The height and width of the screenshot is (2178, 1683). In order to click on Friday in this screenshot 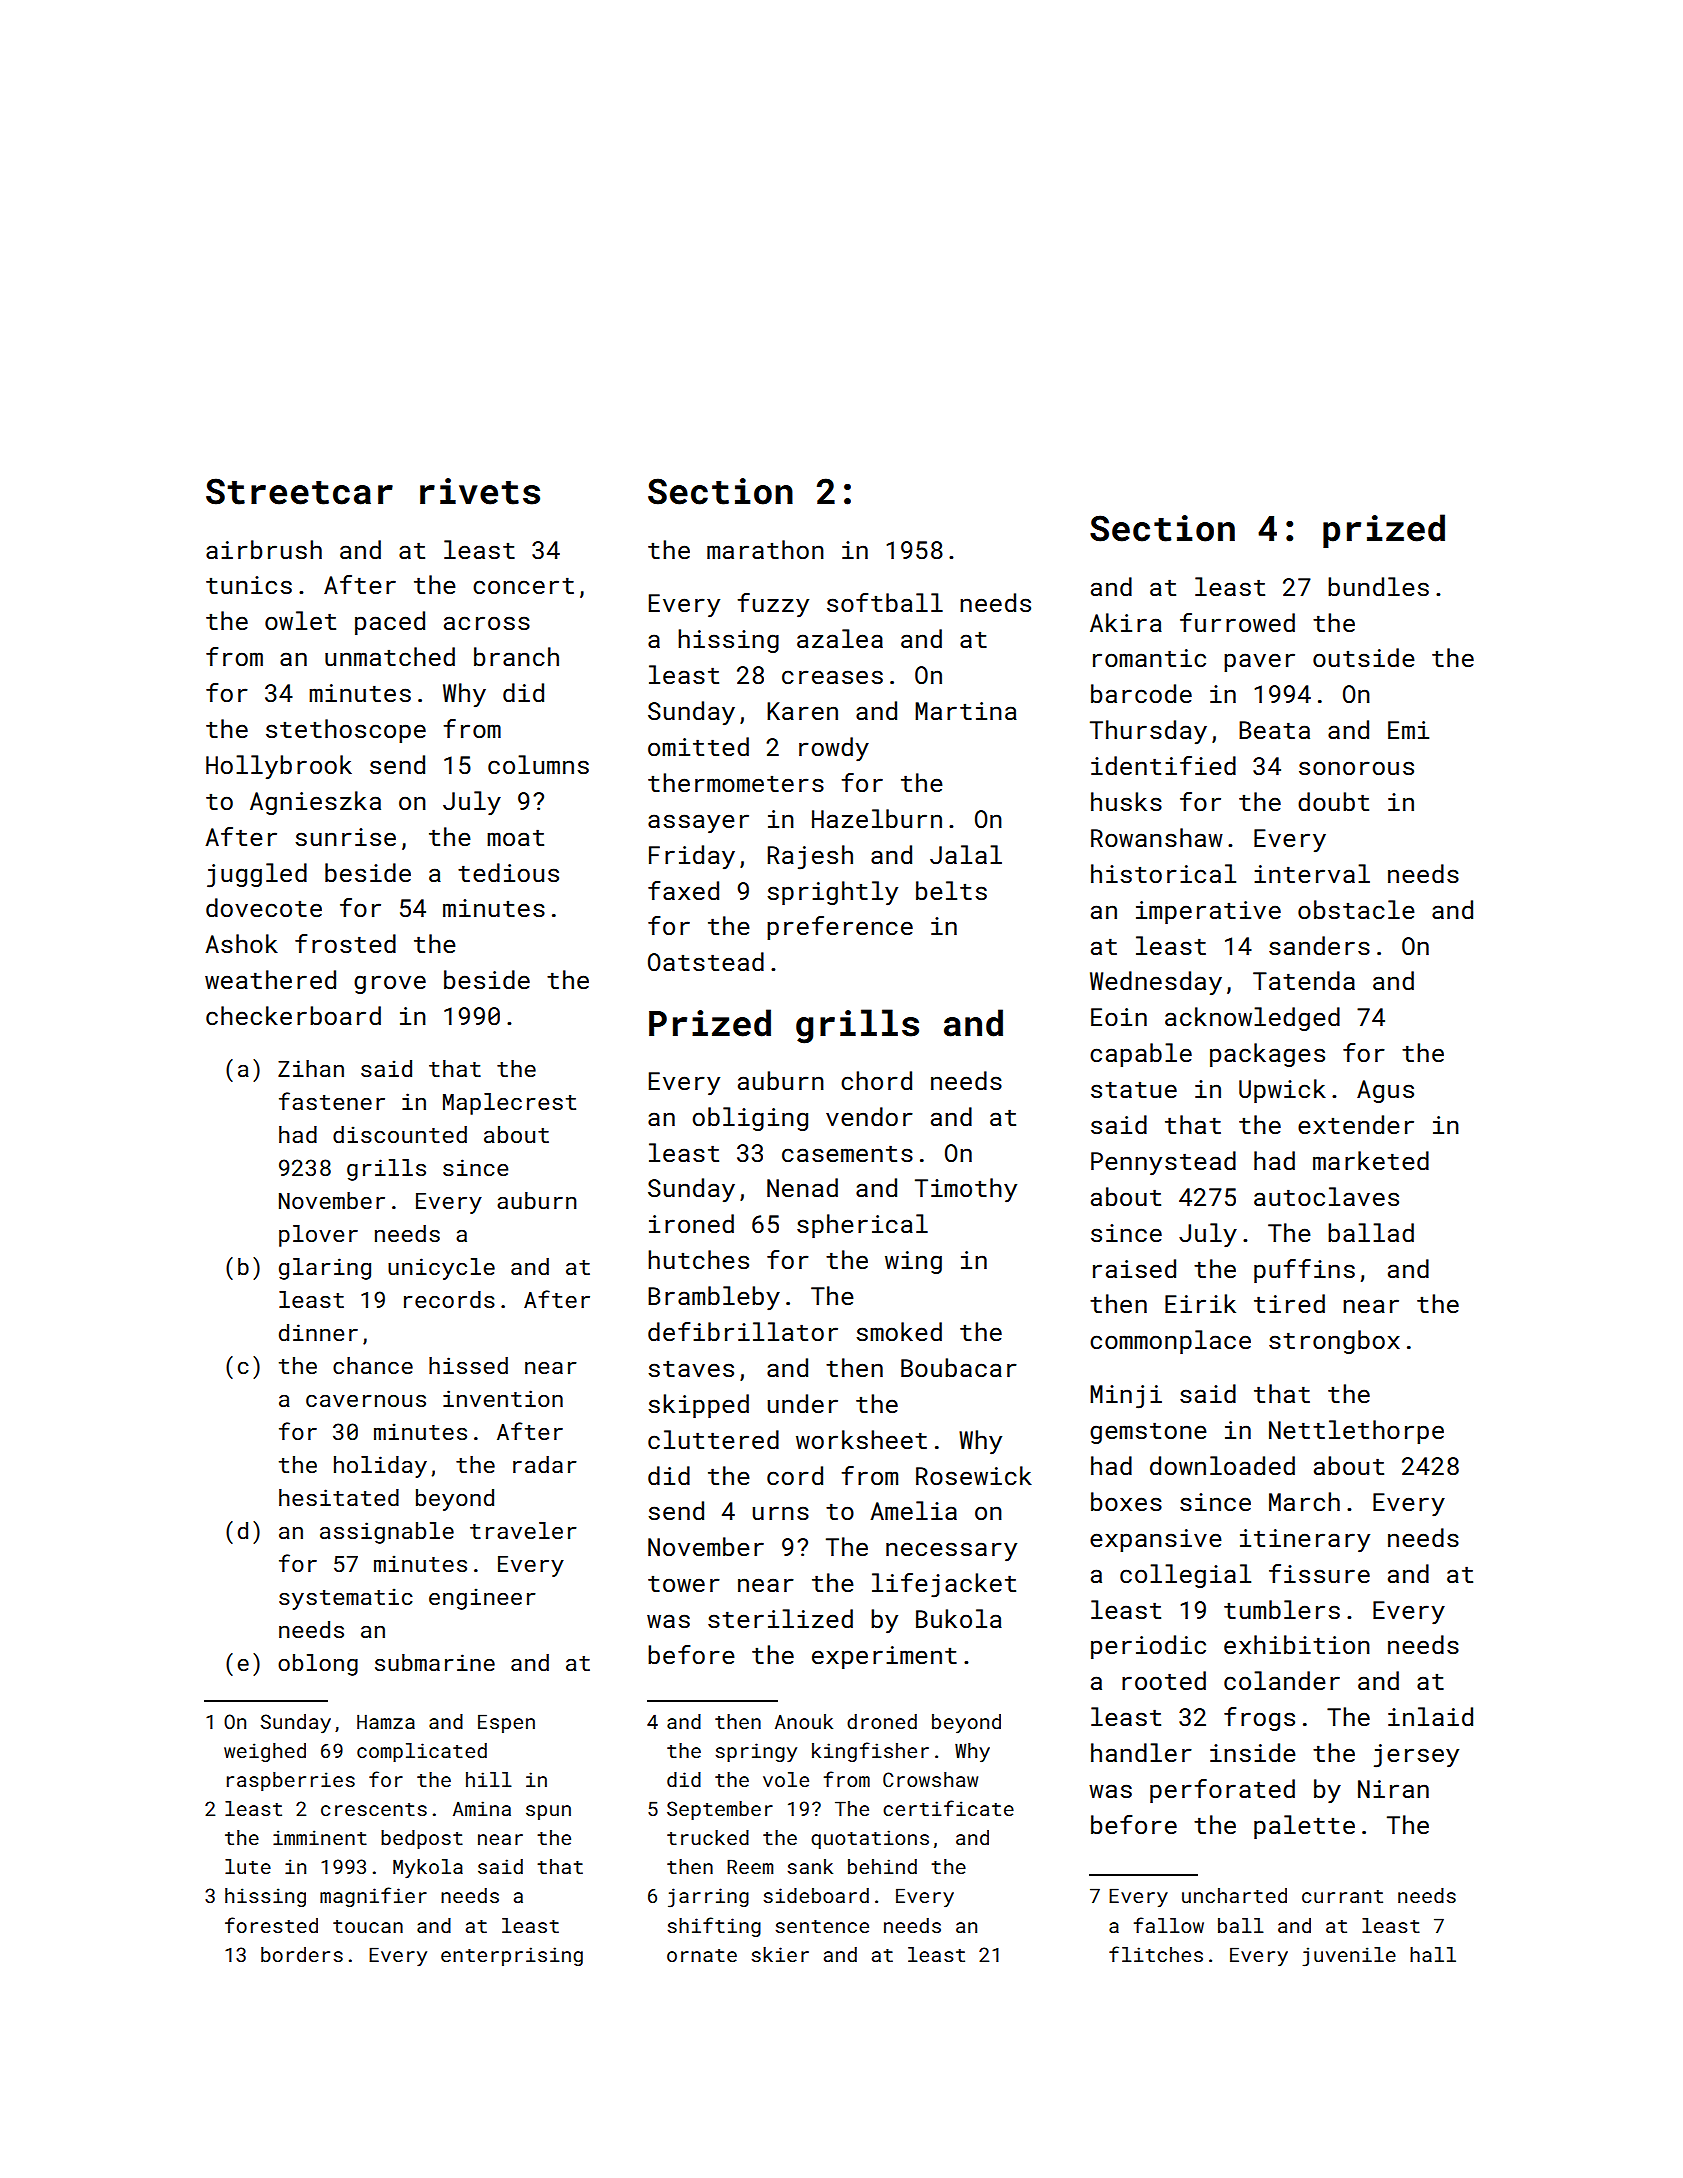, I will do `click(692, 857)`.
